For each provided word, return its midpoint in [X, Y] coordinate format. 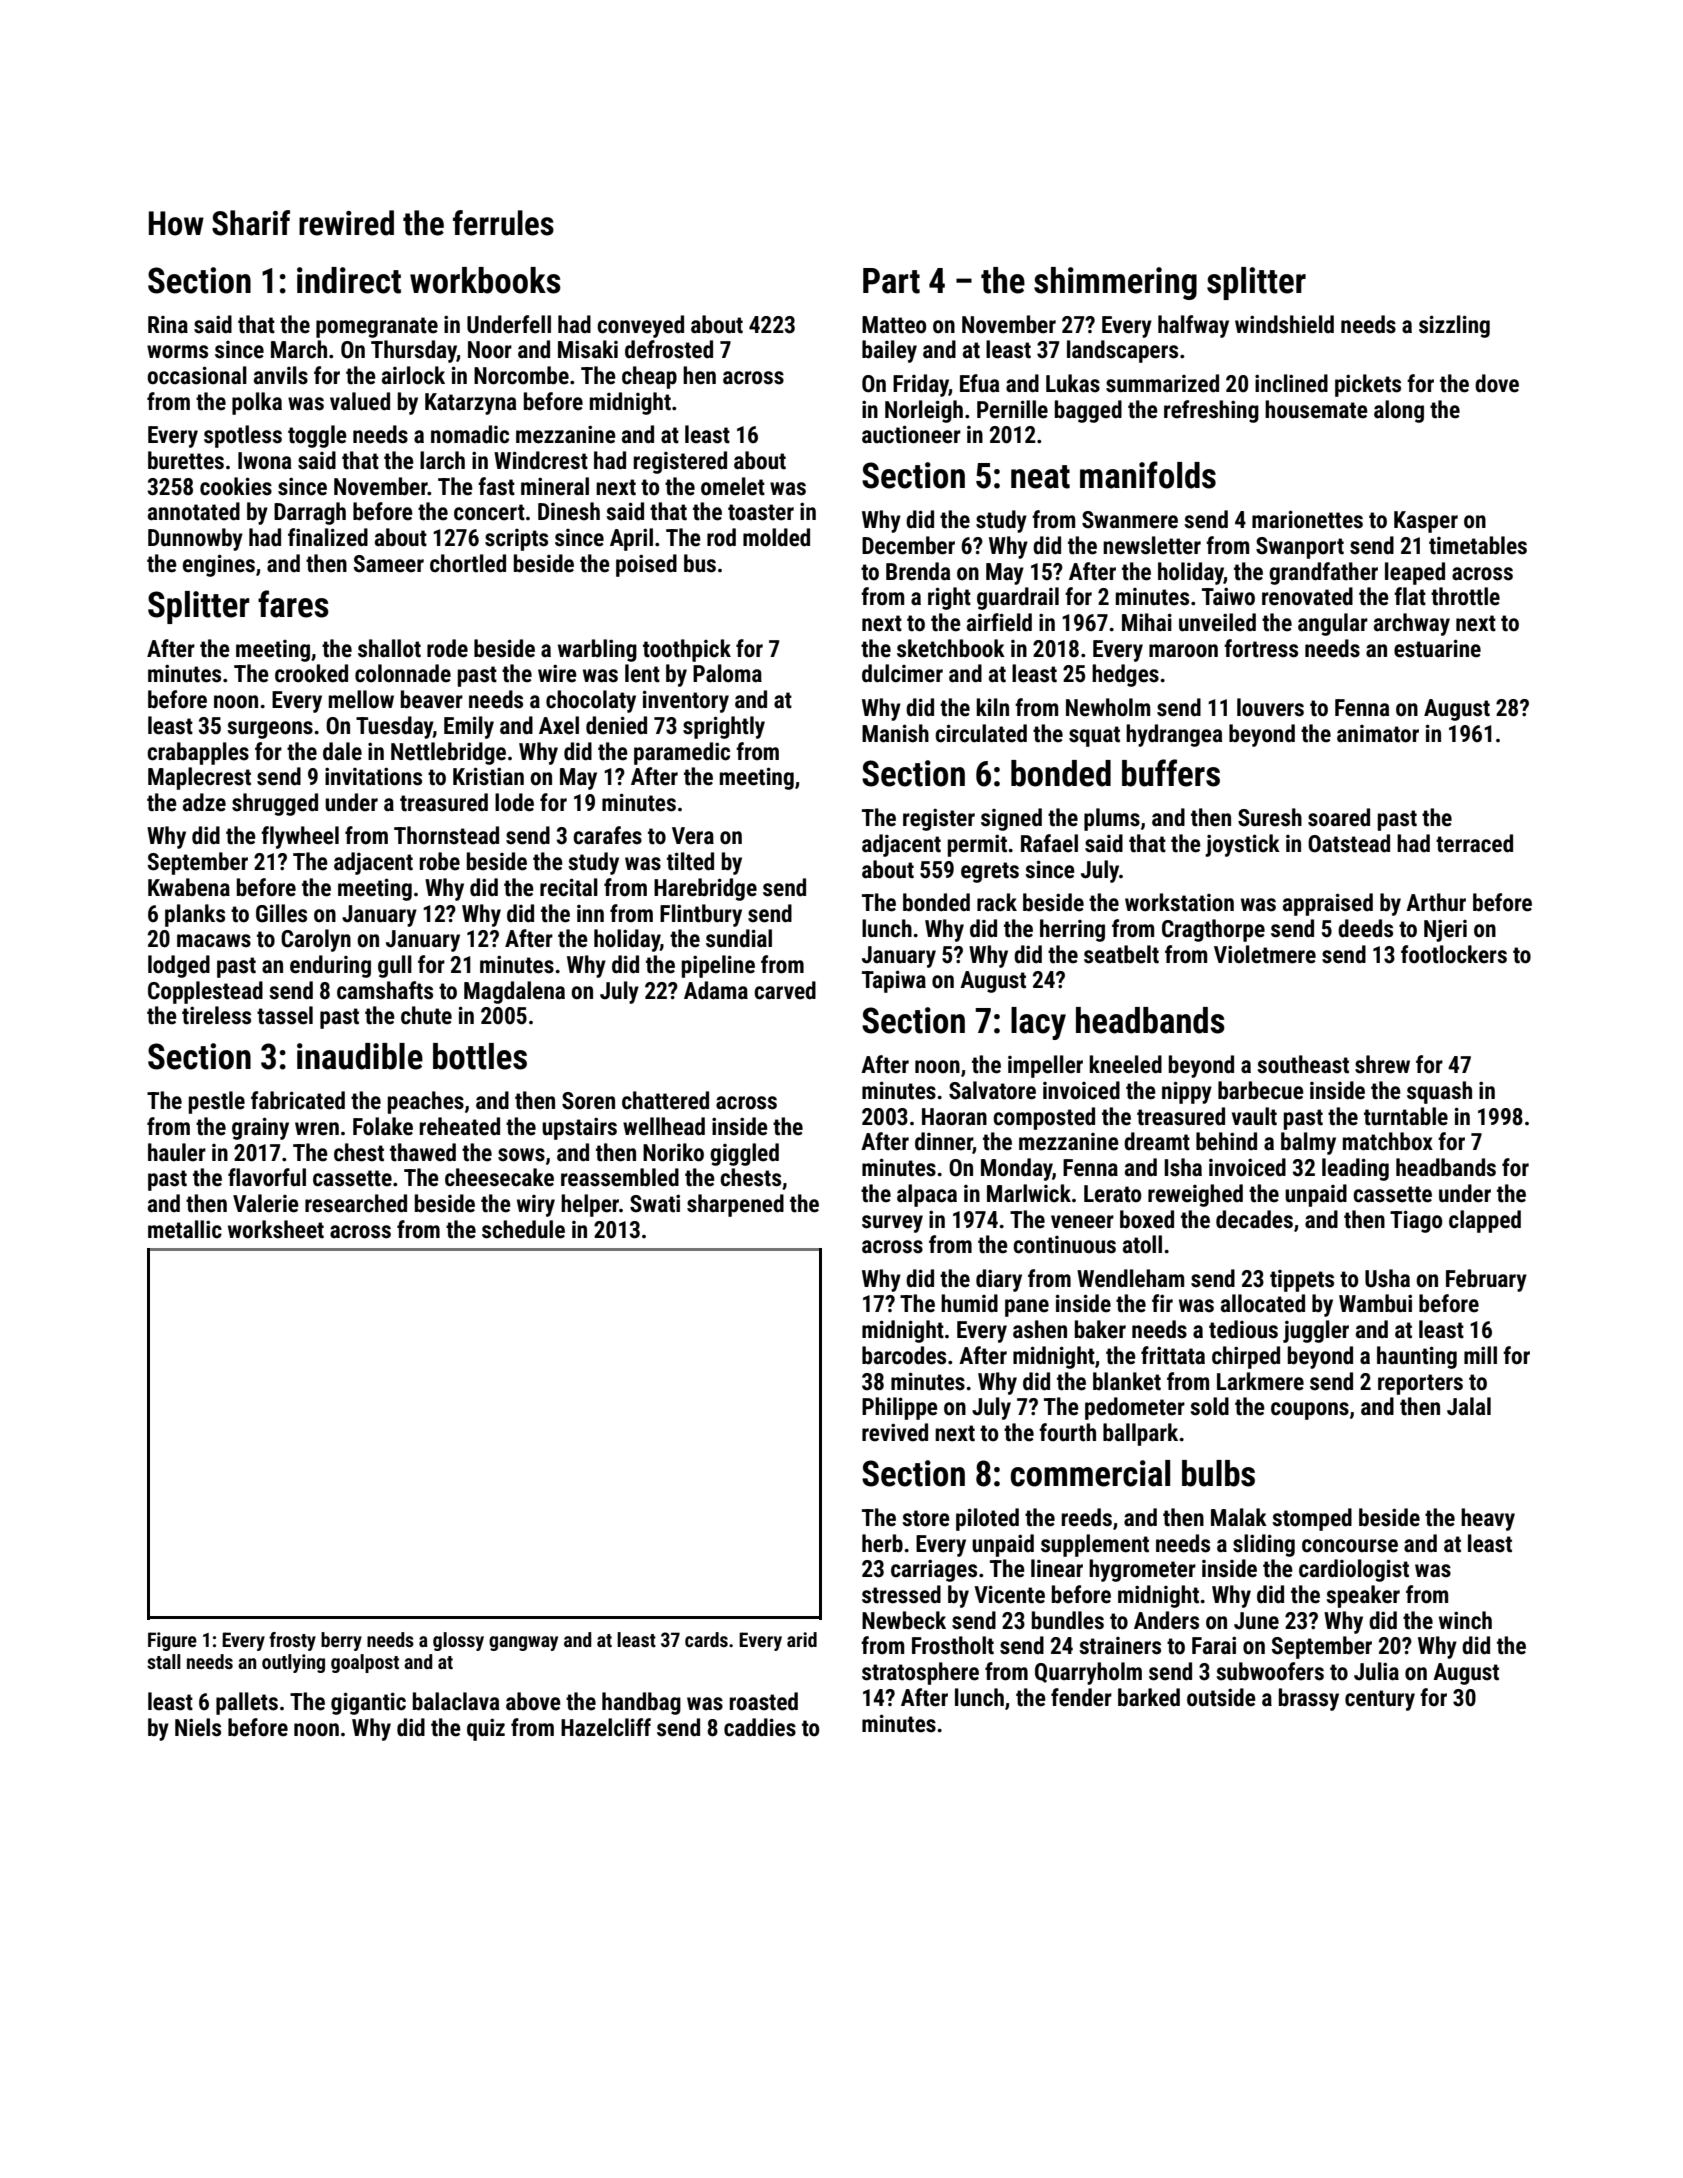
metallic [185, 1229]
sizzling [1454, 326]
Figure [172, 1641]
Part [891, 281]
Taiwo [1228, 596]
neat [1040, 477]
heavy [1488, 1519]
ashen [1040, 1329]
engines [219, 565]
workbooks [485, 280]
